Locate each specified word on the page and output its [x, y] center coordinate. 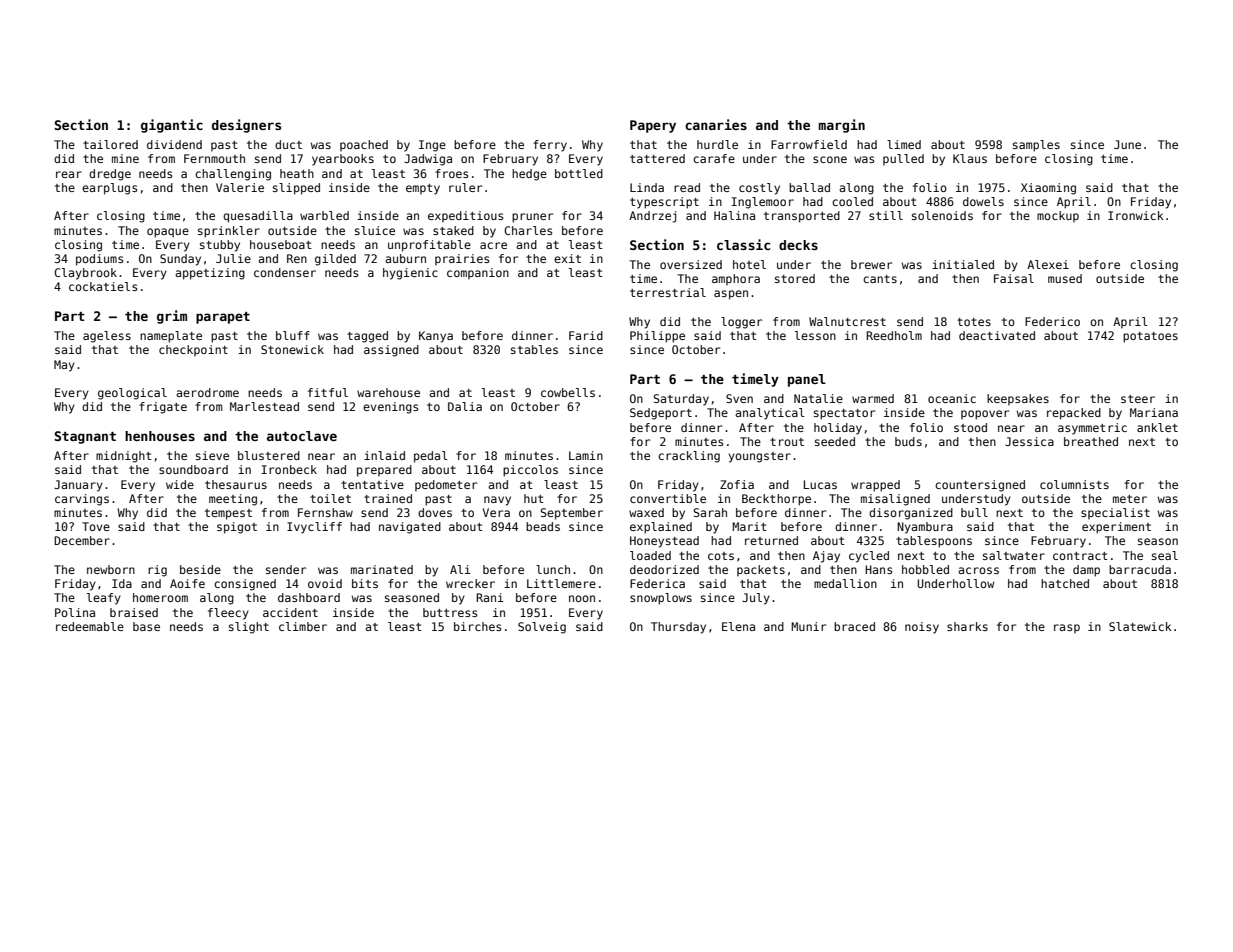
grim [172, 317]
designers [246, 126]
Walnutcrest [847, 321]
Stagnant [85, 437]
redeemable [90, 626]
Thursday [678, 628]
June [1127, 144]
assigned [391, 351]
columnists [1074, 484]
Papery [653, 126]
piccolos [530, 471]
